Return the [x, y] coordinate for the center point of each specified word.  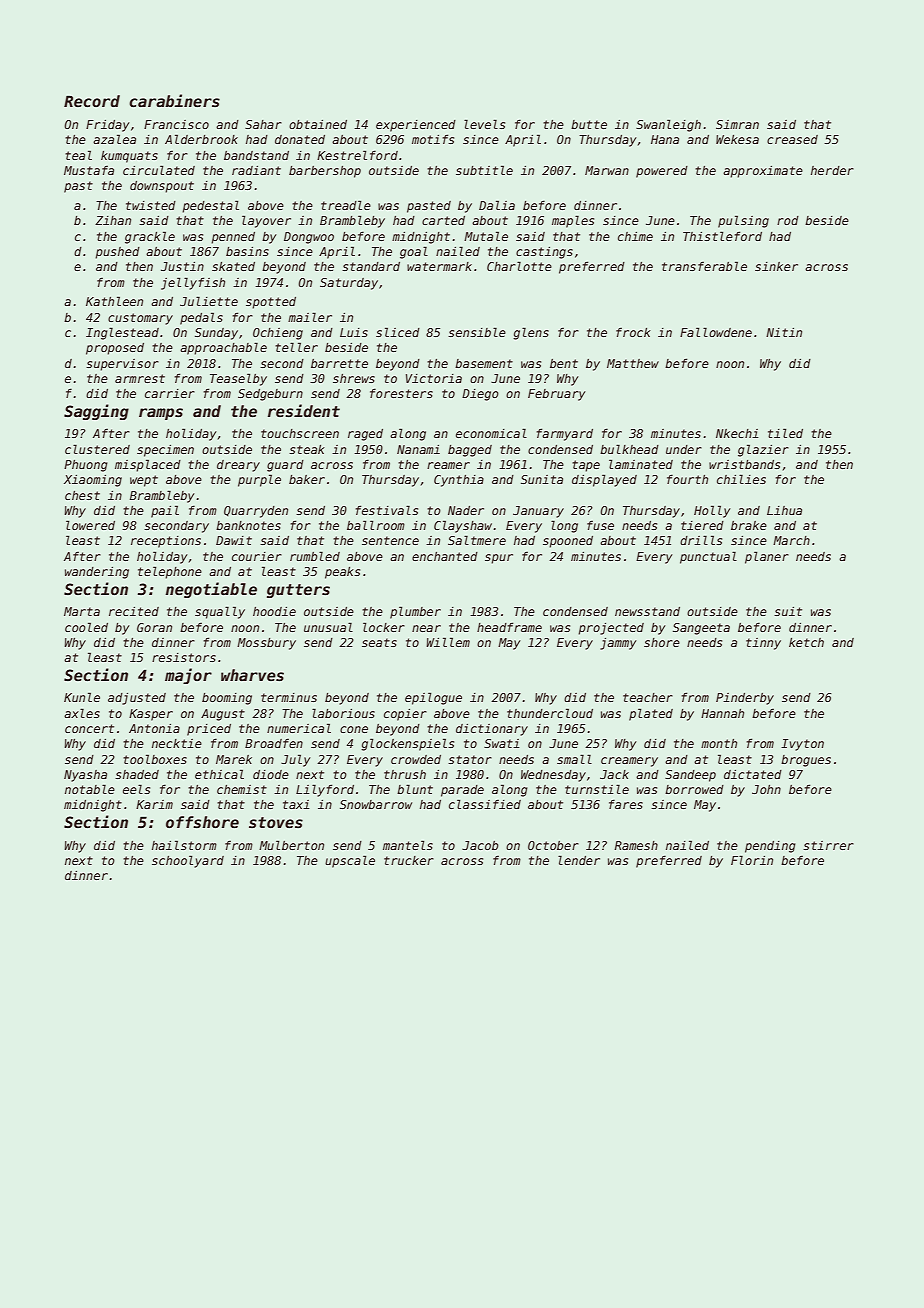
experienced [416, 126]
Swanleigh [668, 125]
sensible [477, 332]
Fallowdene [716, 332]
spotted [271, 303]
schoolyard [188, 861]
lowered [90, 525]
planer [767, 557]
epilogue [433, 698]
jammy [618, 644]
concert [89, 728]
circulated [159, 170]
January [538, 512]
